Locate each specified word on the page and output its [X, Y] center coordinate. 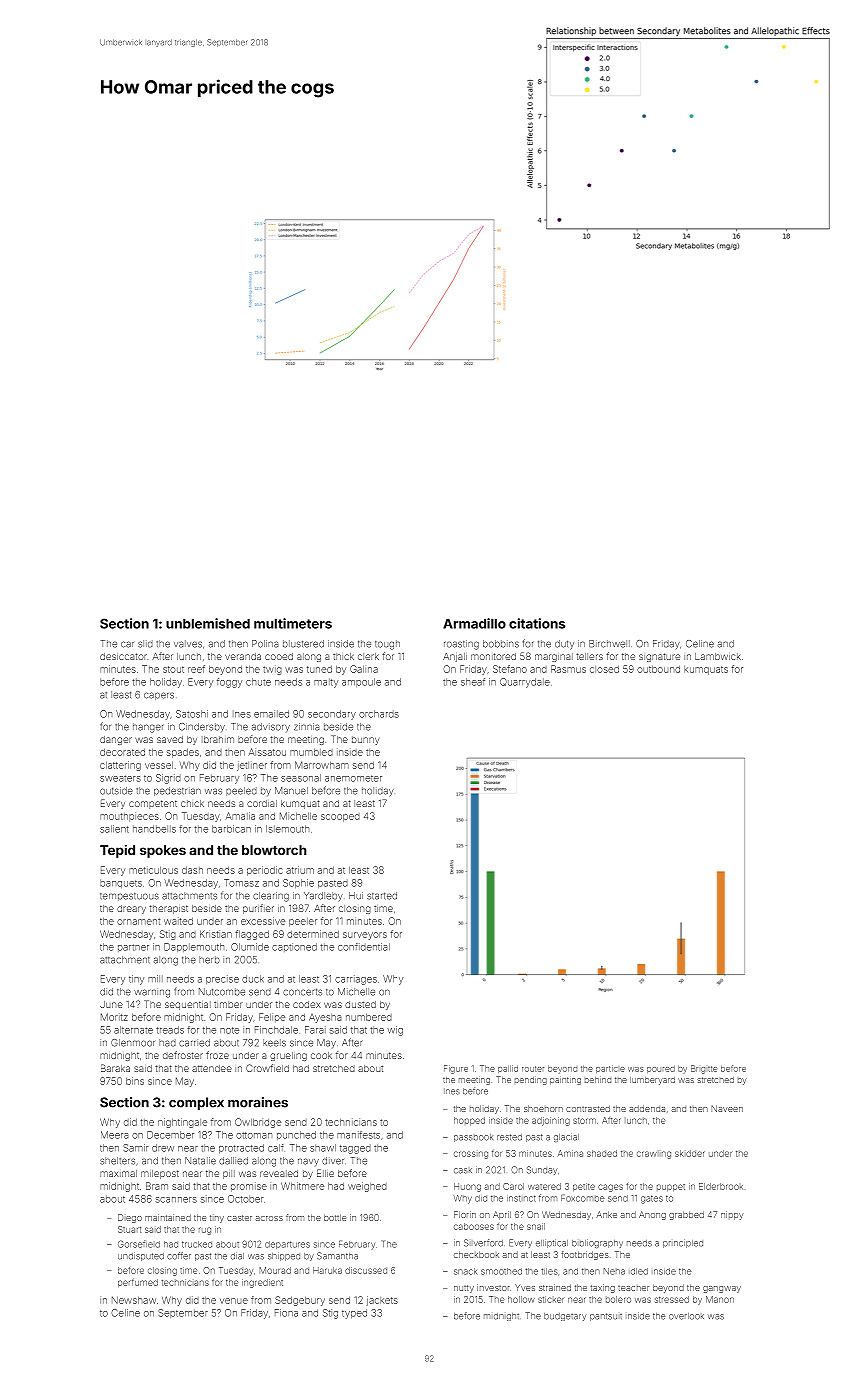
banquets [121, 883]
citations [537, 623]
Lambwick [718, 656]
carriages [356, 980]
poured [661, 1069]
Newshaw [134, 1300]
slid [145, 644]
